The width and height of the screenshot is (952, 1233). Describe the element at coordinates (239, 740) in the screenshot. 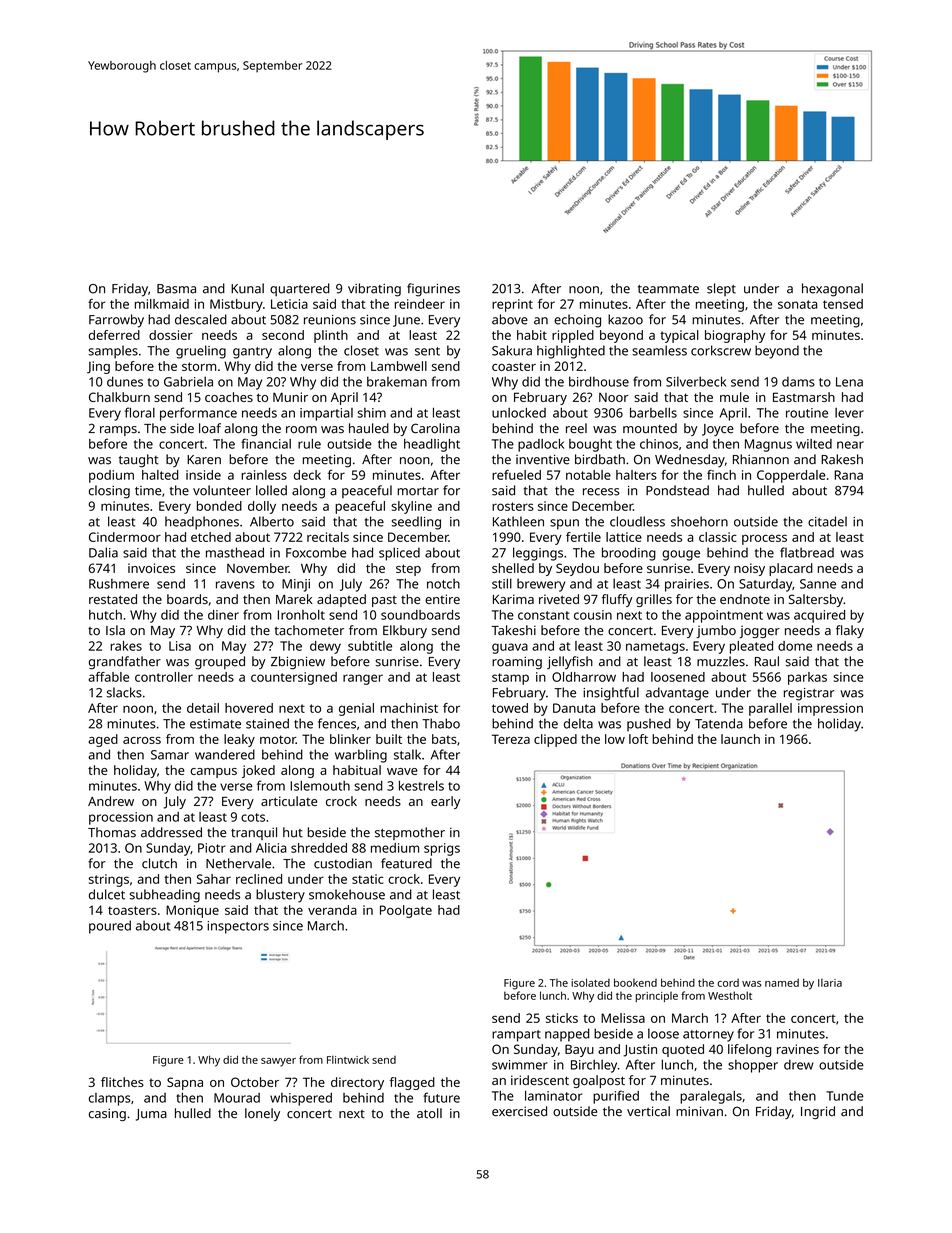

I see `leaky` at that location.
